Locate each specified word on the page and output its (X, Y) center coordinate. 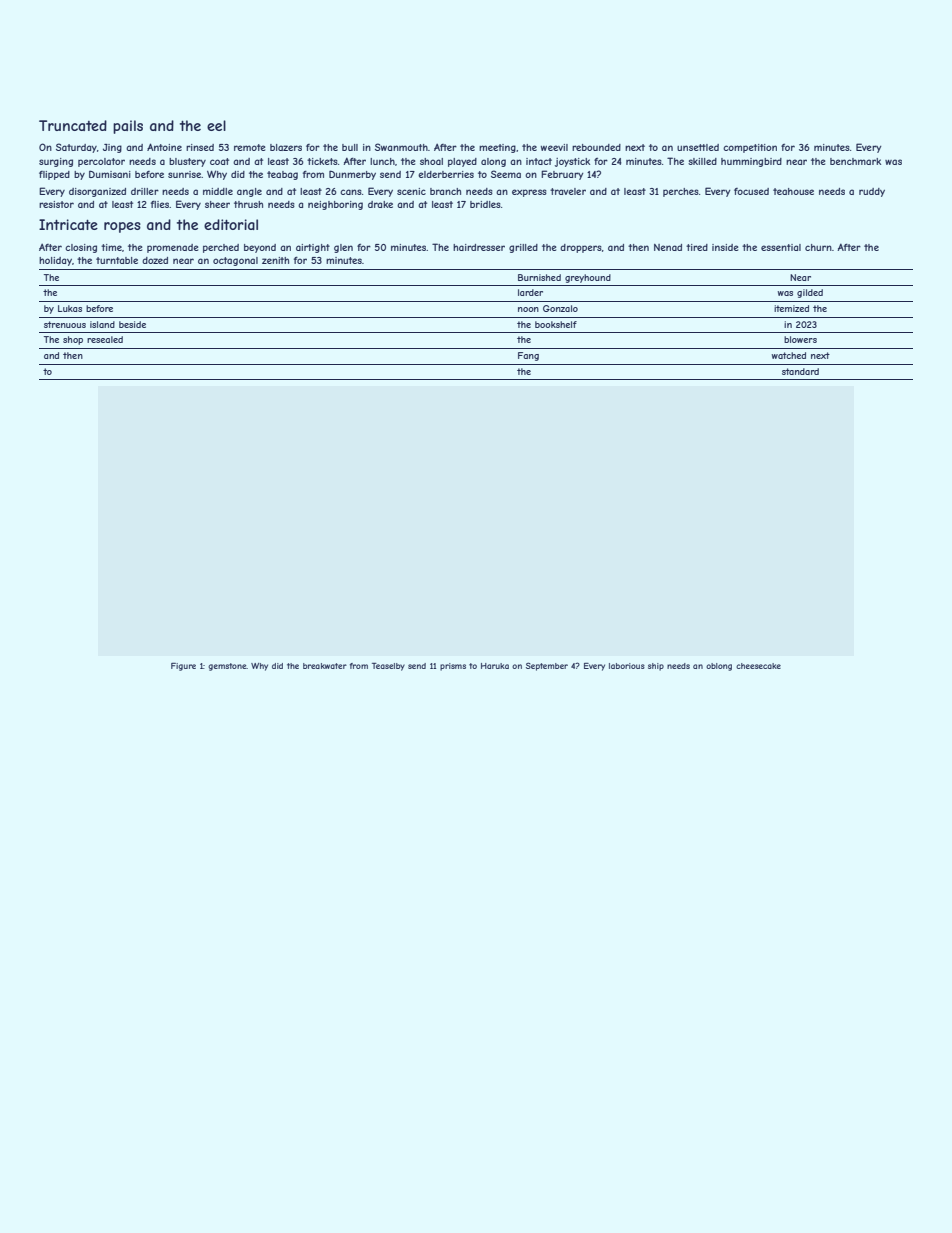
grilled (523, 248)
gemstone (227, 667)
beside (132, 324)
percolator (101, 162)
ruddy (872, 192)
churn (818, 247)
